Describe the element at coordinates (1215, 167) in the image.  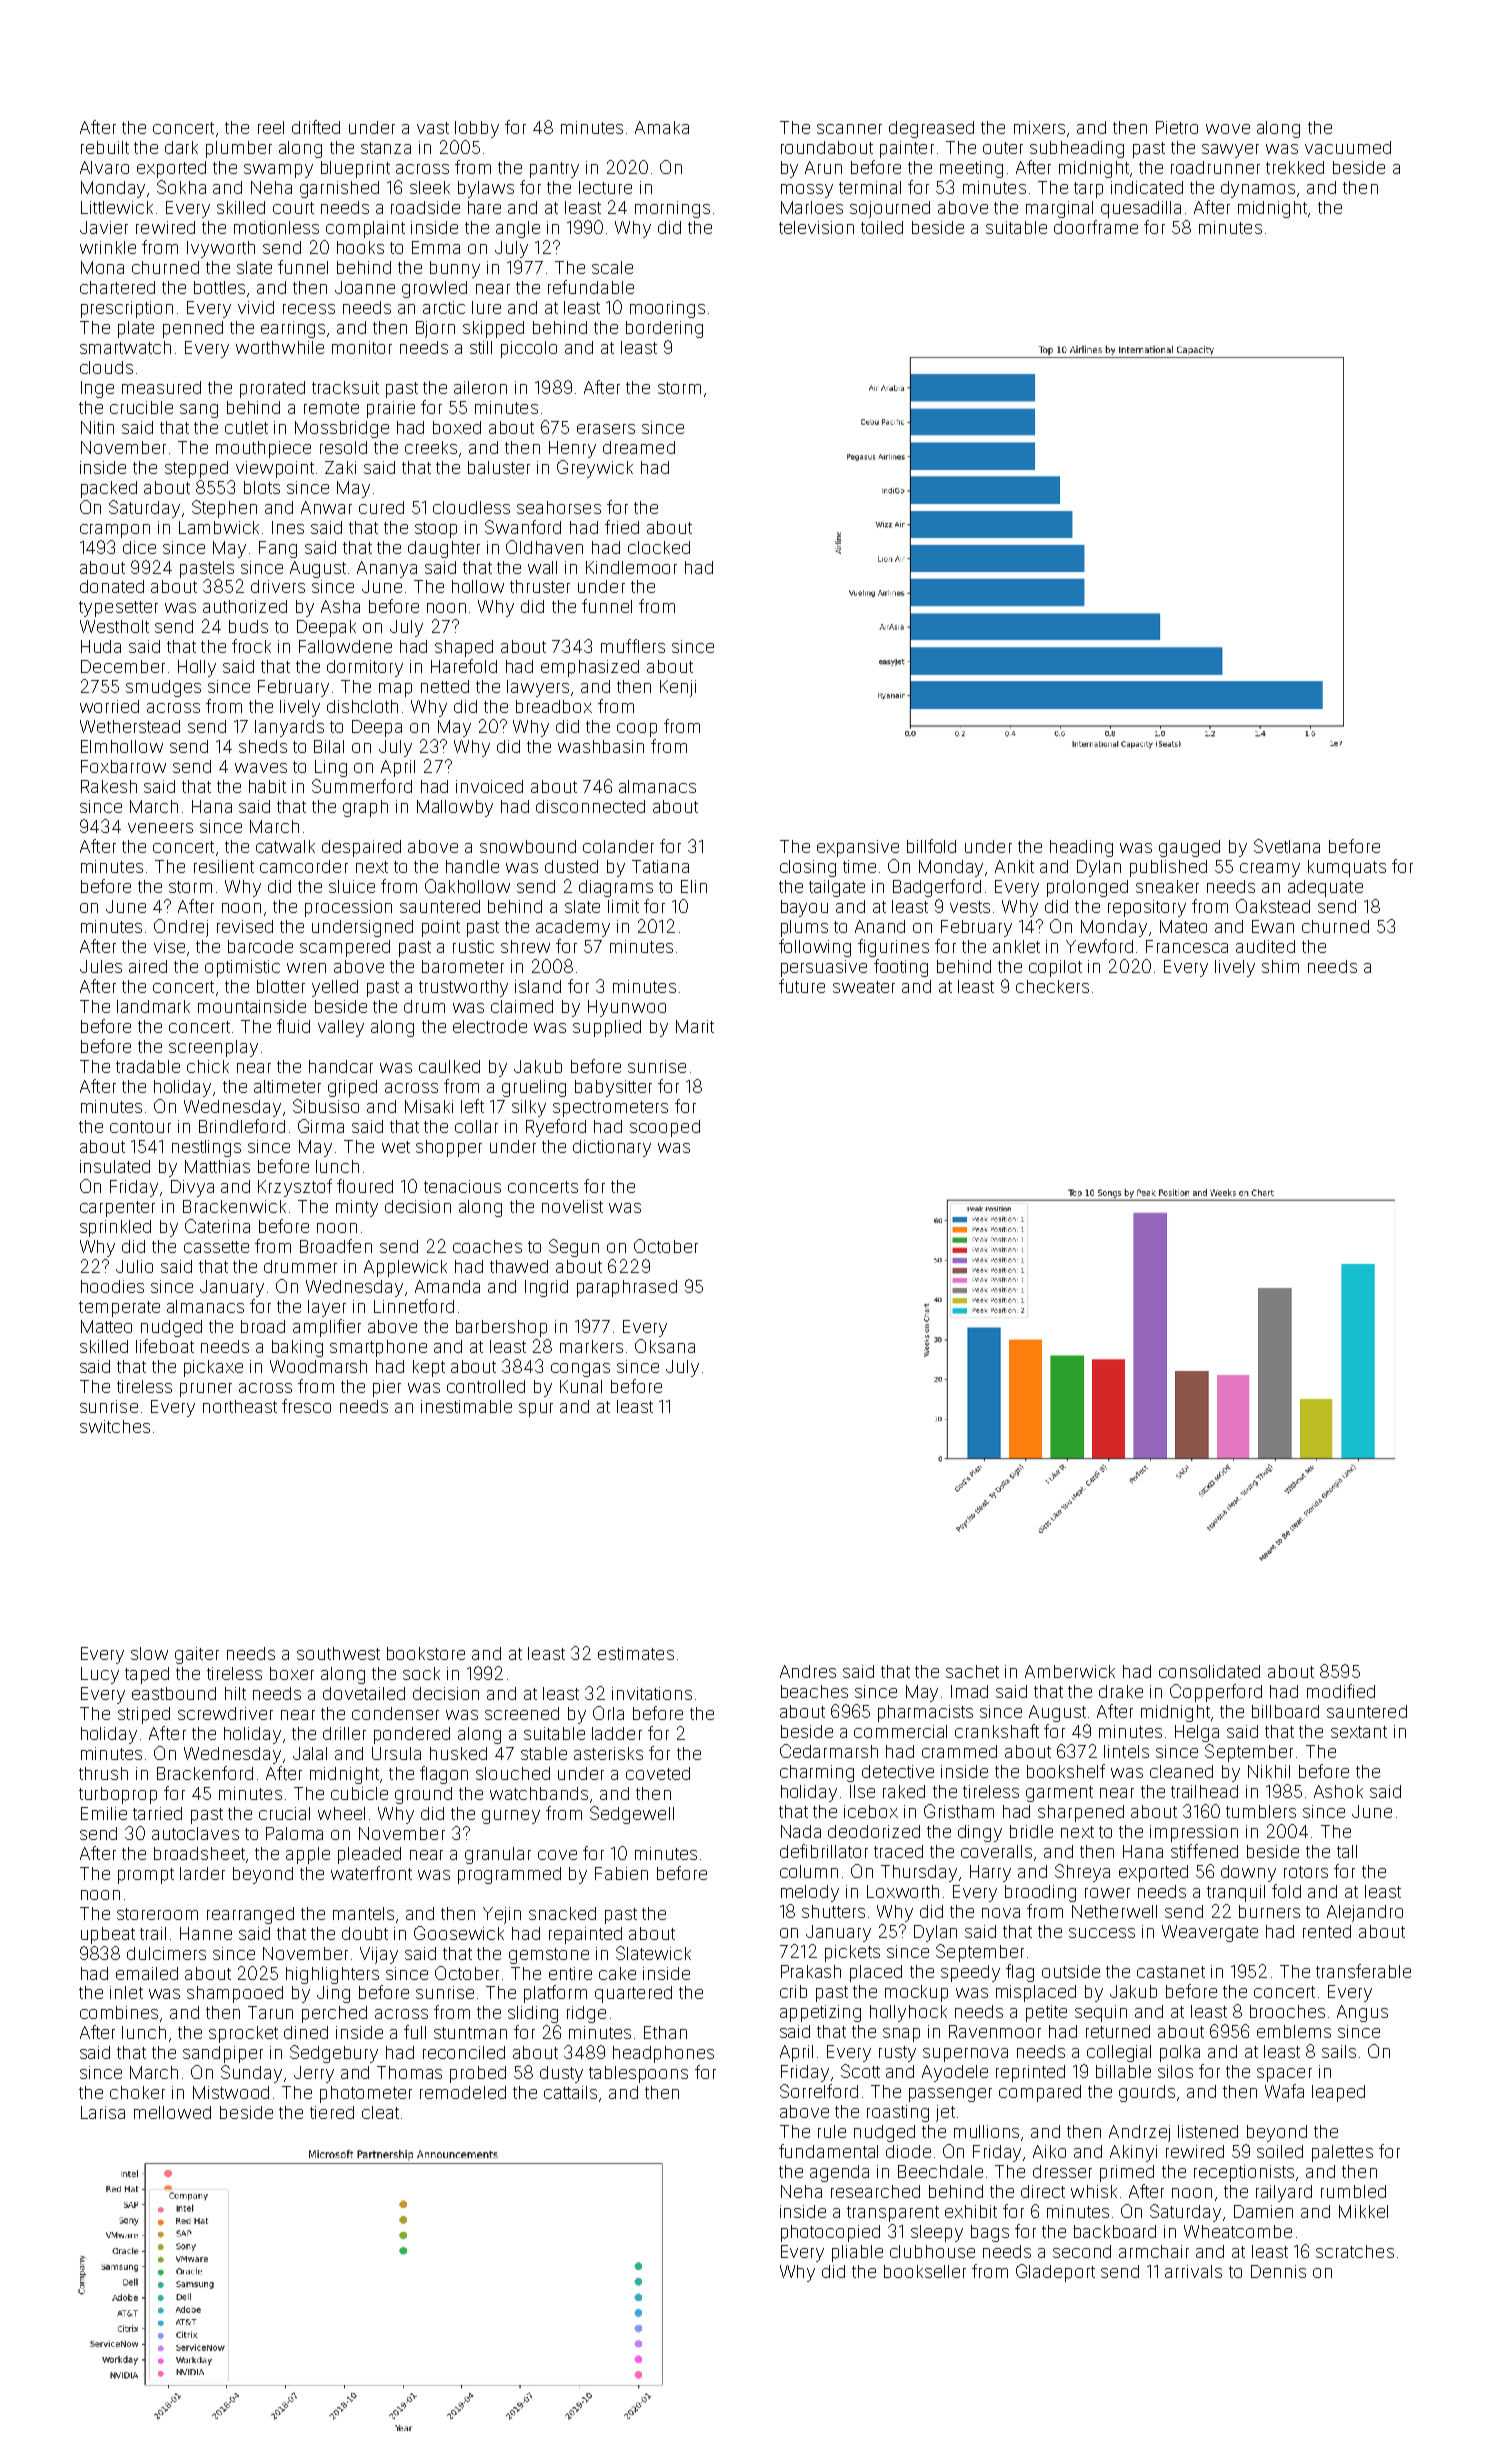
I see `roadrunner` at that location.
